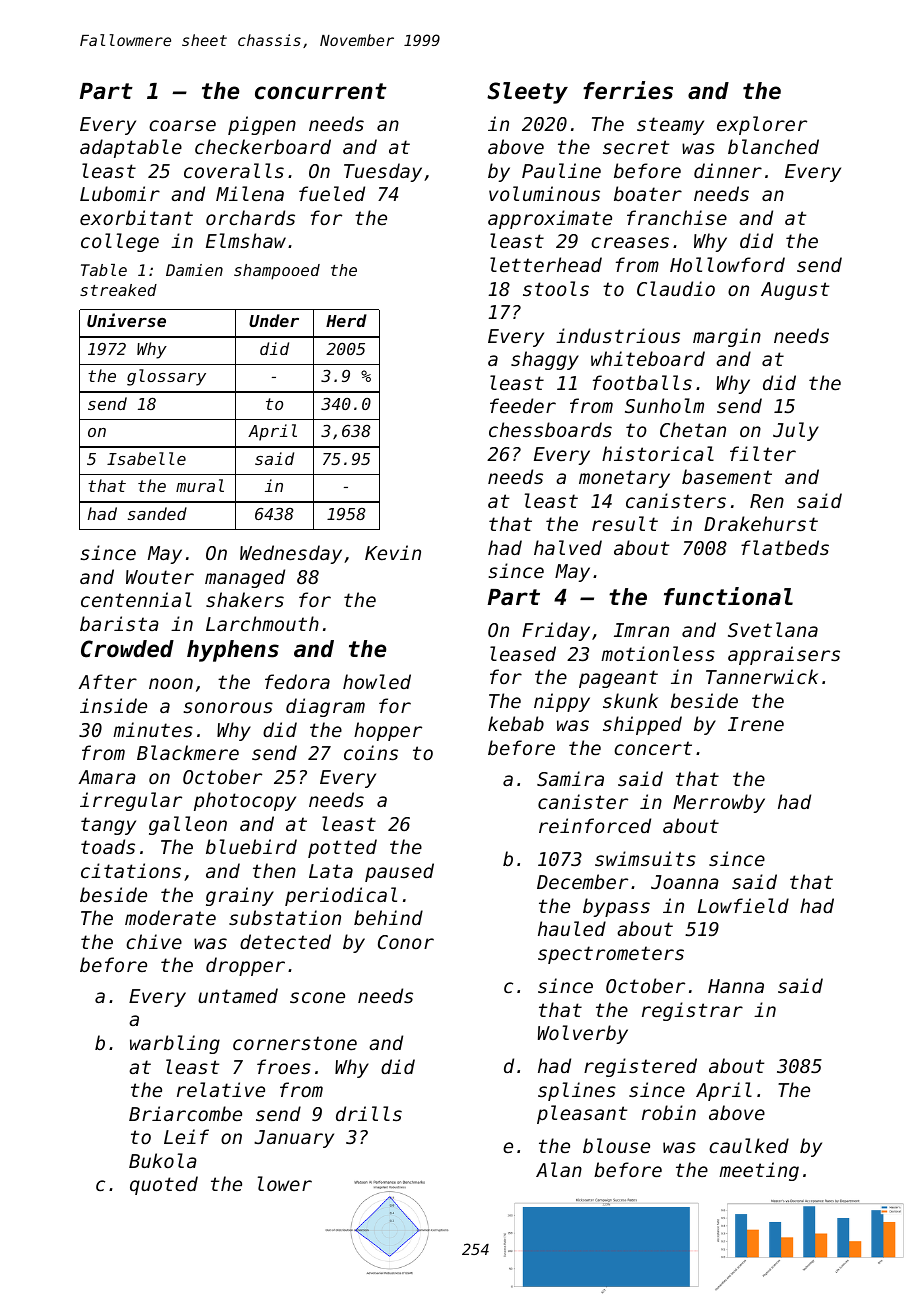  Describe the element at coordinates (317, 997) in the screenshot. I see `scone` at that location.
